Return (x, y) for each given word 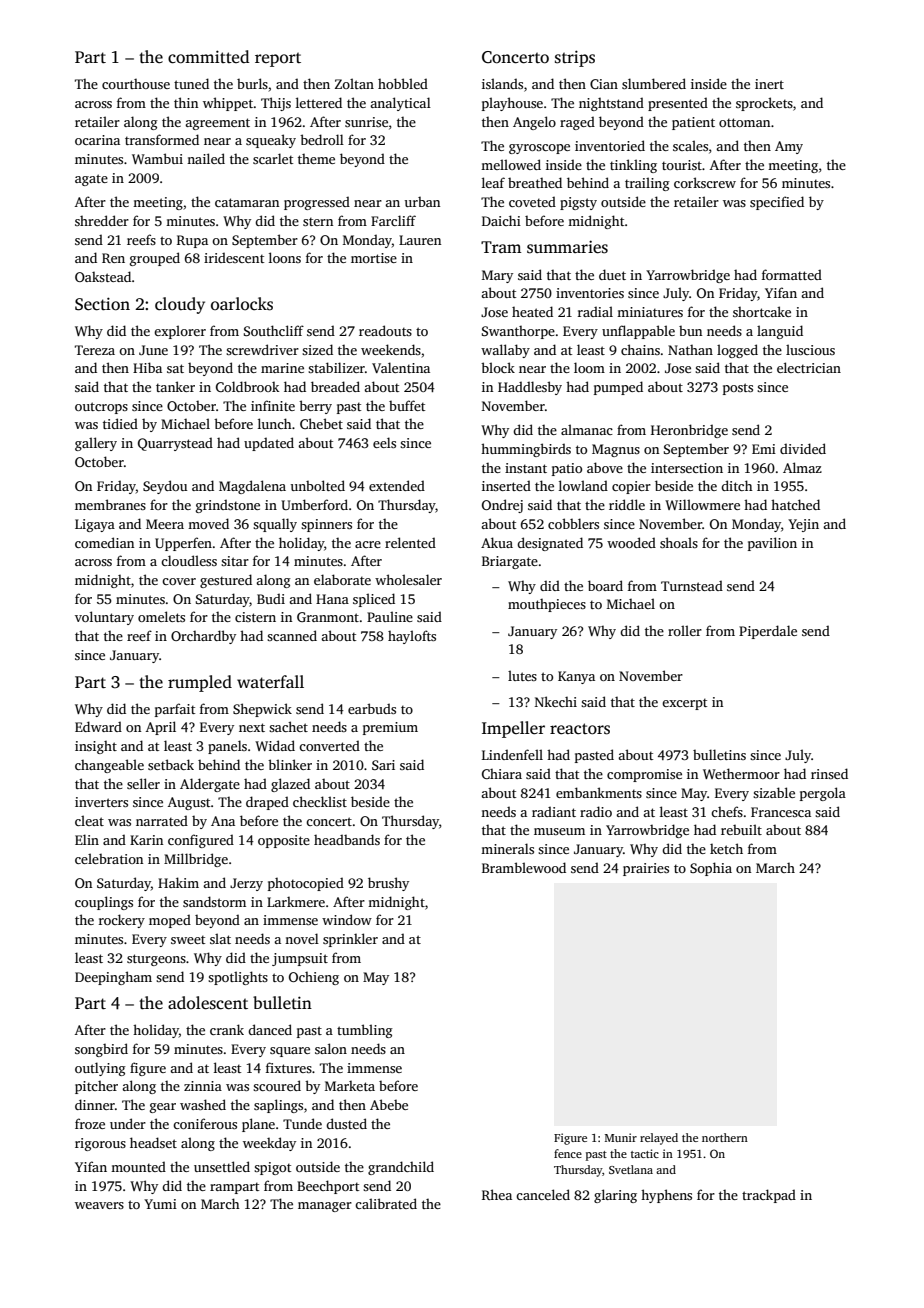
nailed (206, 158)
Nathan (690, 350)
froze (90, 1123)
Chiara (502, 774)
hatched (795, 504)
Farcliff (393, 220)
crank (227, 1029)
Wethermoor (741, 773)
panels (227, 747)
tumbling (365, 1031)
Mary (497, 276)
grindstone (228, 506)
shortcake (762, 311)
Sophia (711, 869)
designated (550, 544)
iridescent (234, 257)
